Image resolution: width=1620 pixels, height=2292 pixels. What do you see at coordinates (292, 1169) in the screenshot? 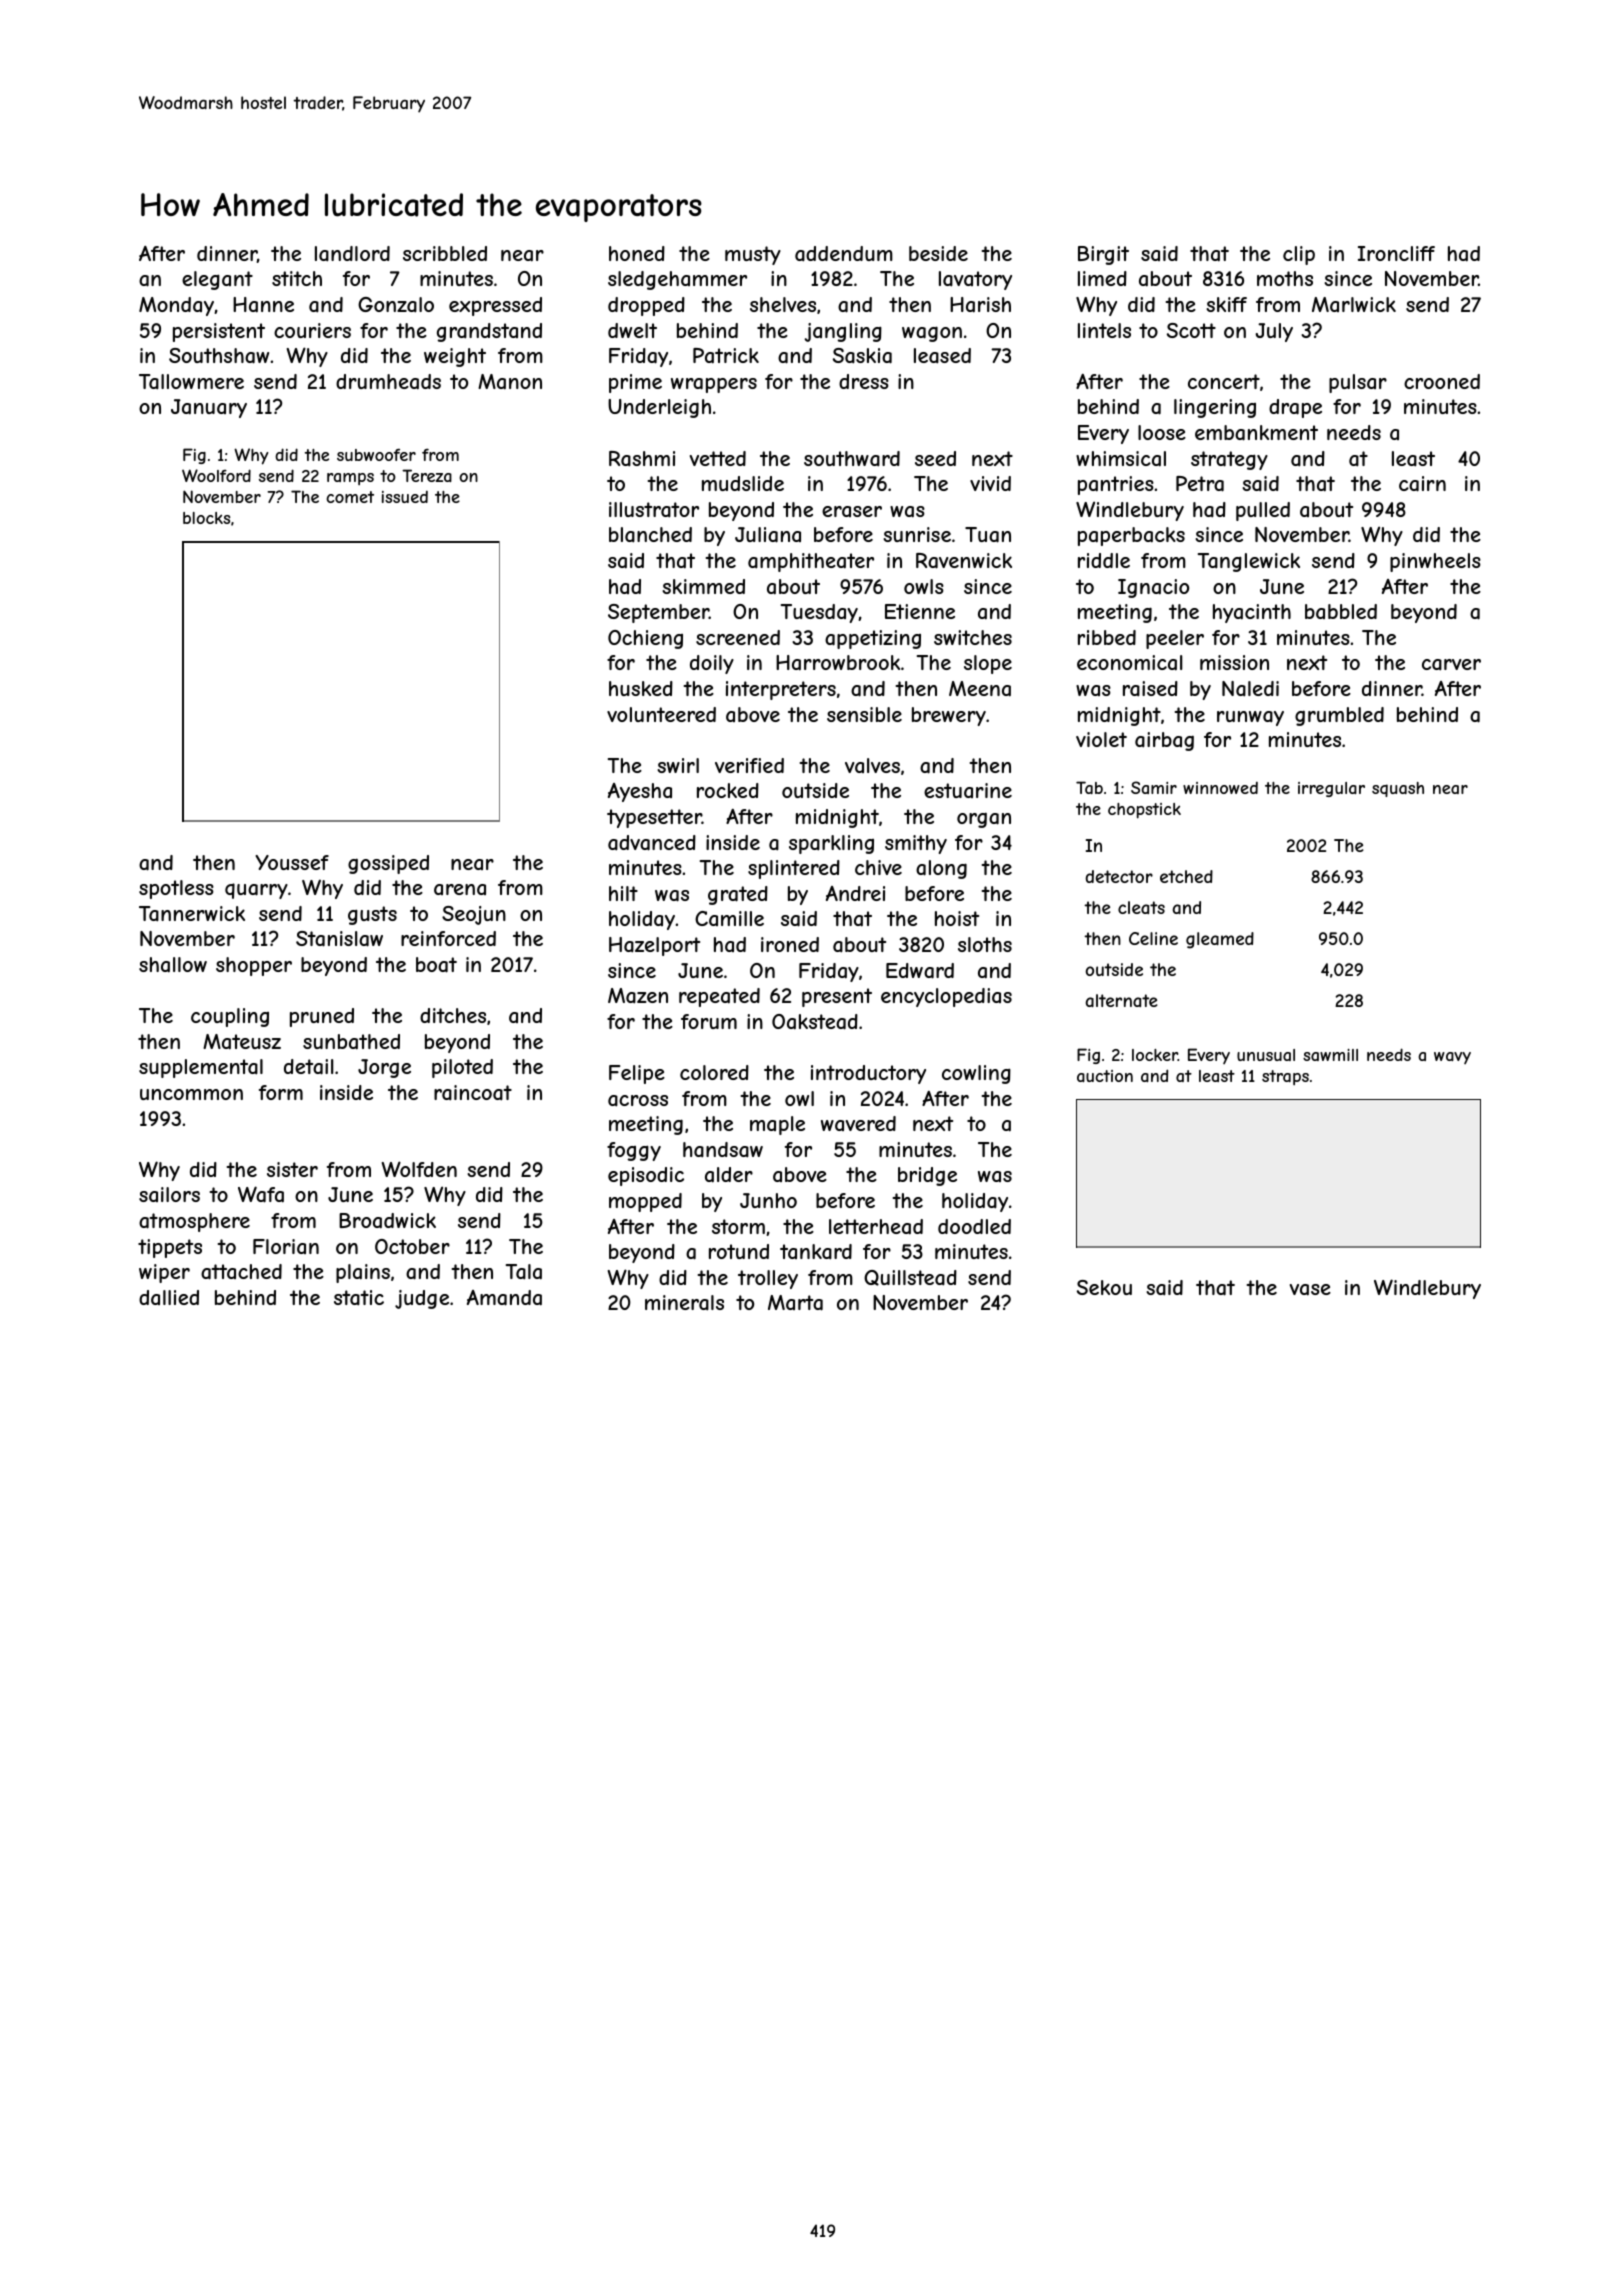
I see `sister` at bounding box center [292, 1169].
